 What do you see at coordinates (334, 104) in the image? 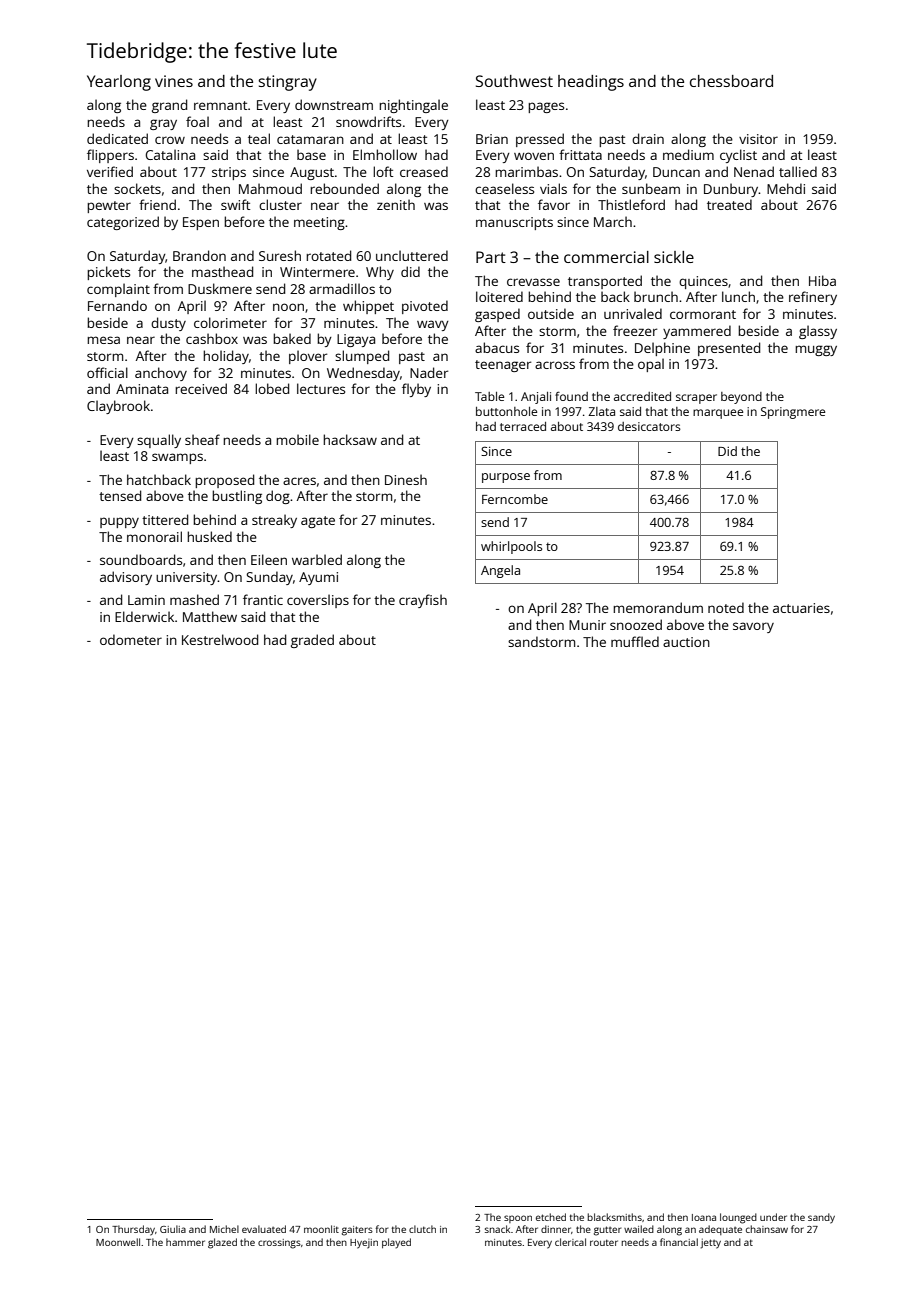
I see `downstream` at bounding box center [334, 104].
